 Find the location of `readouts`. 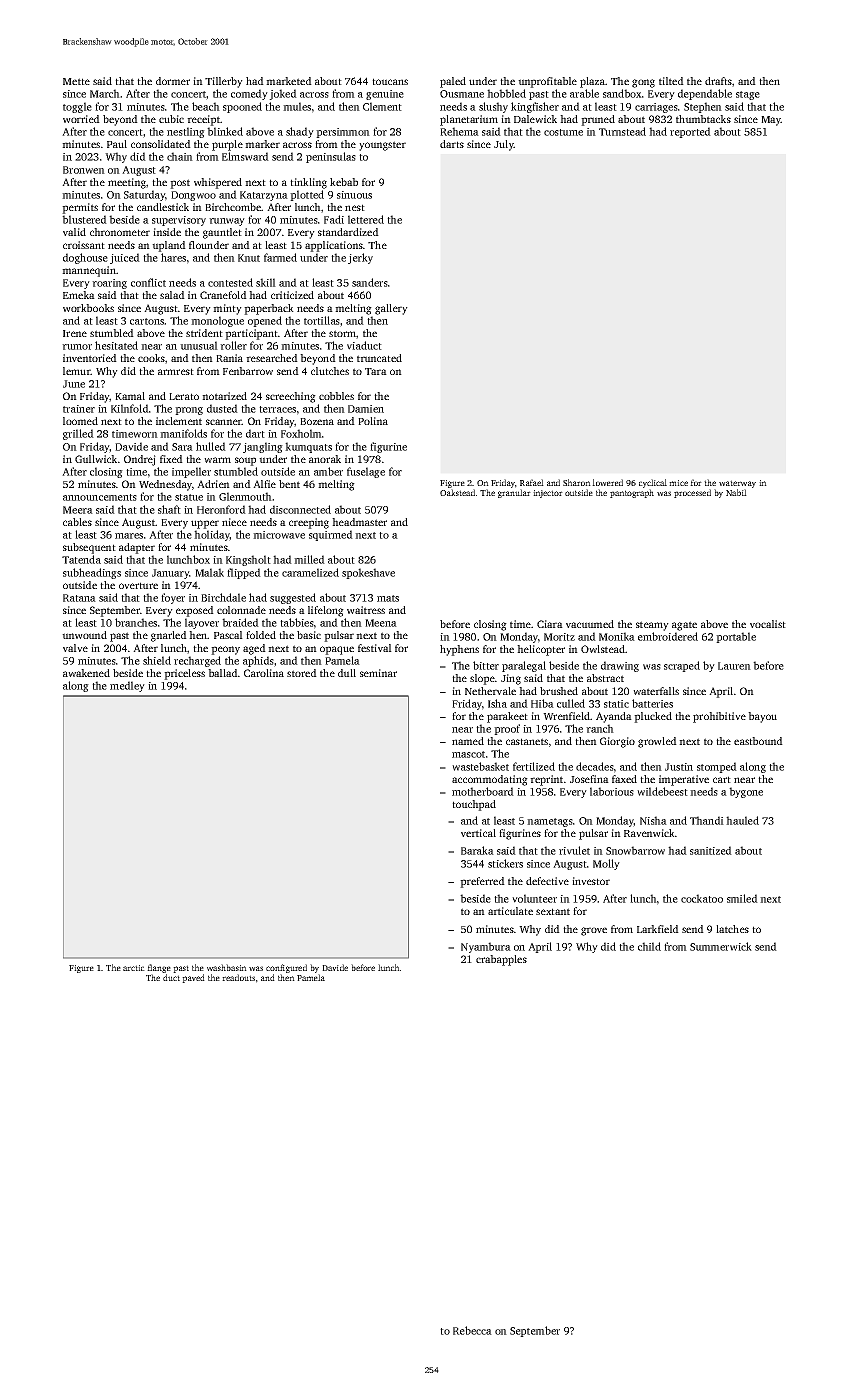

readouts is located at coordinates (238, 977).
